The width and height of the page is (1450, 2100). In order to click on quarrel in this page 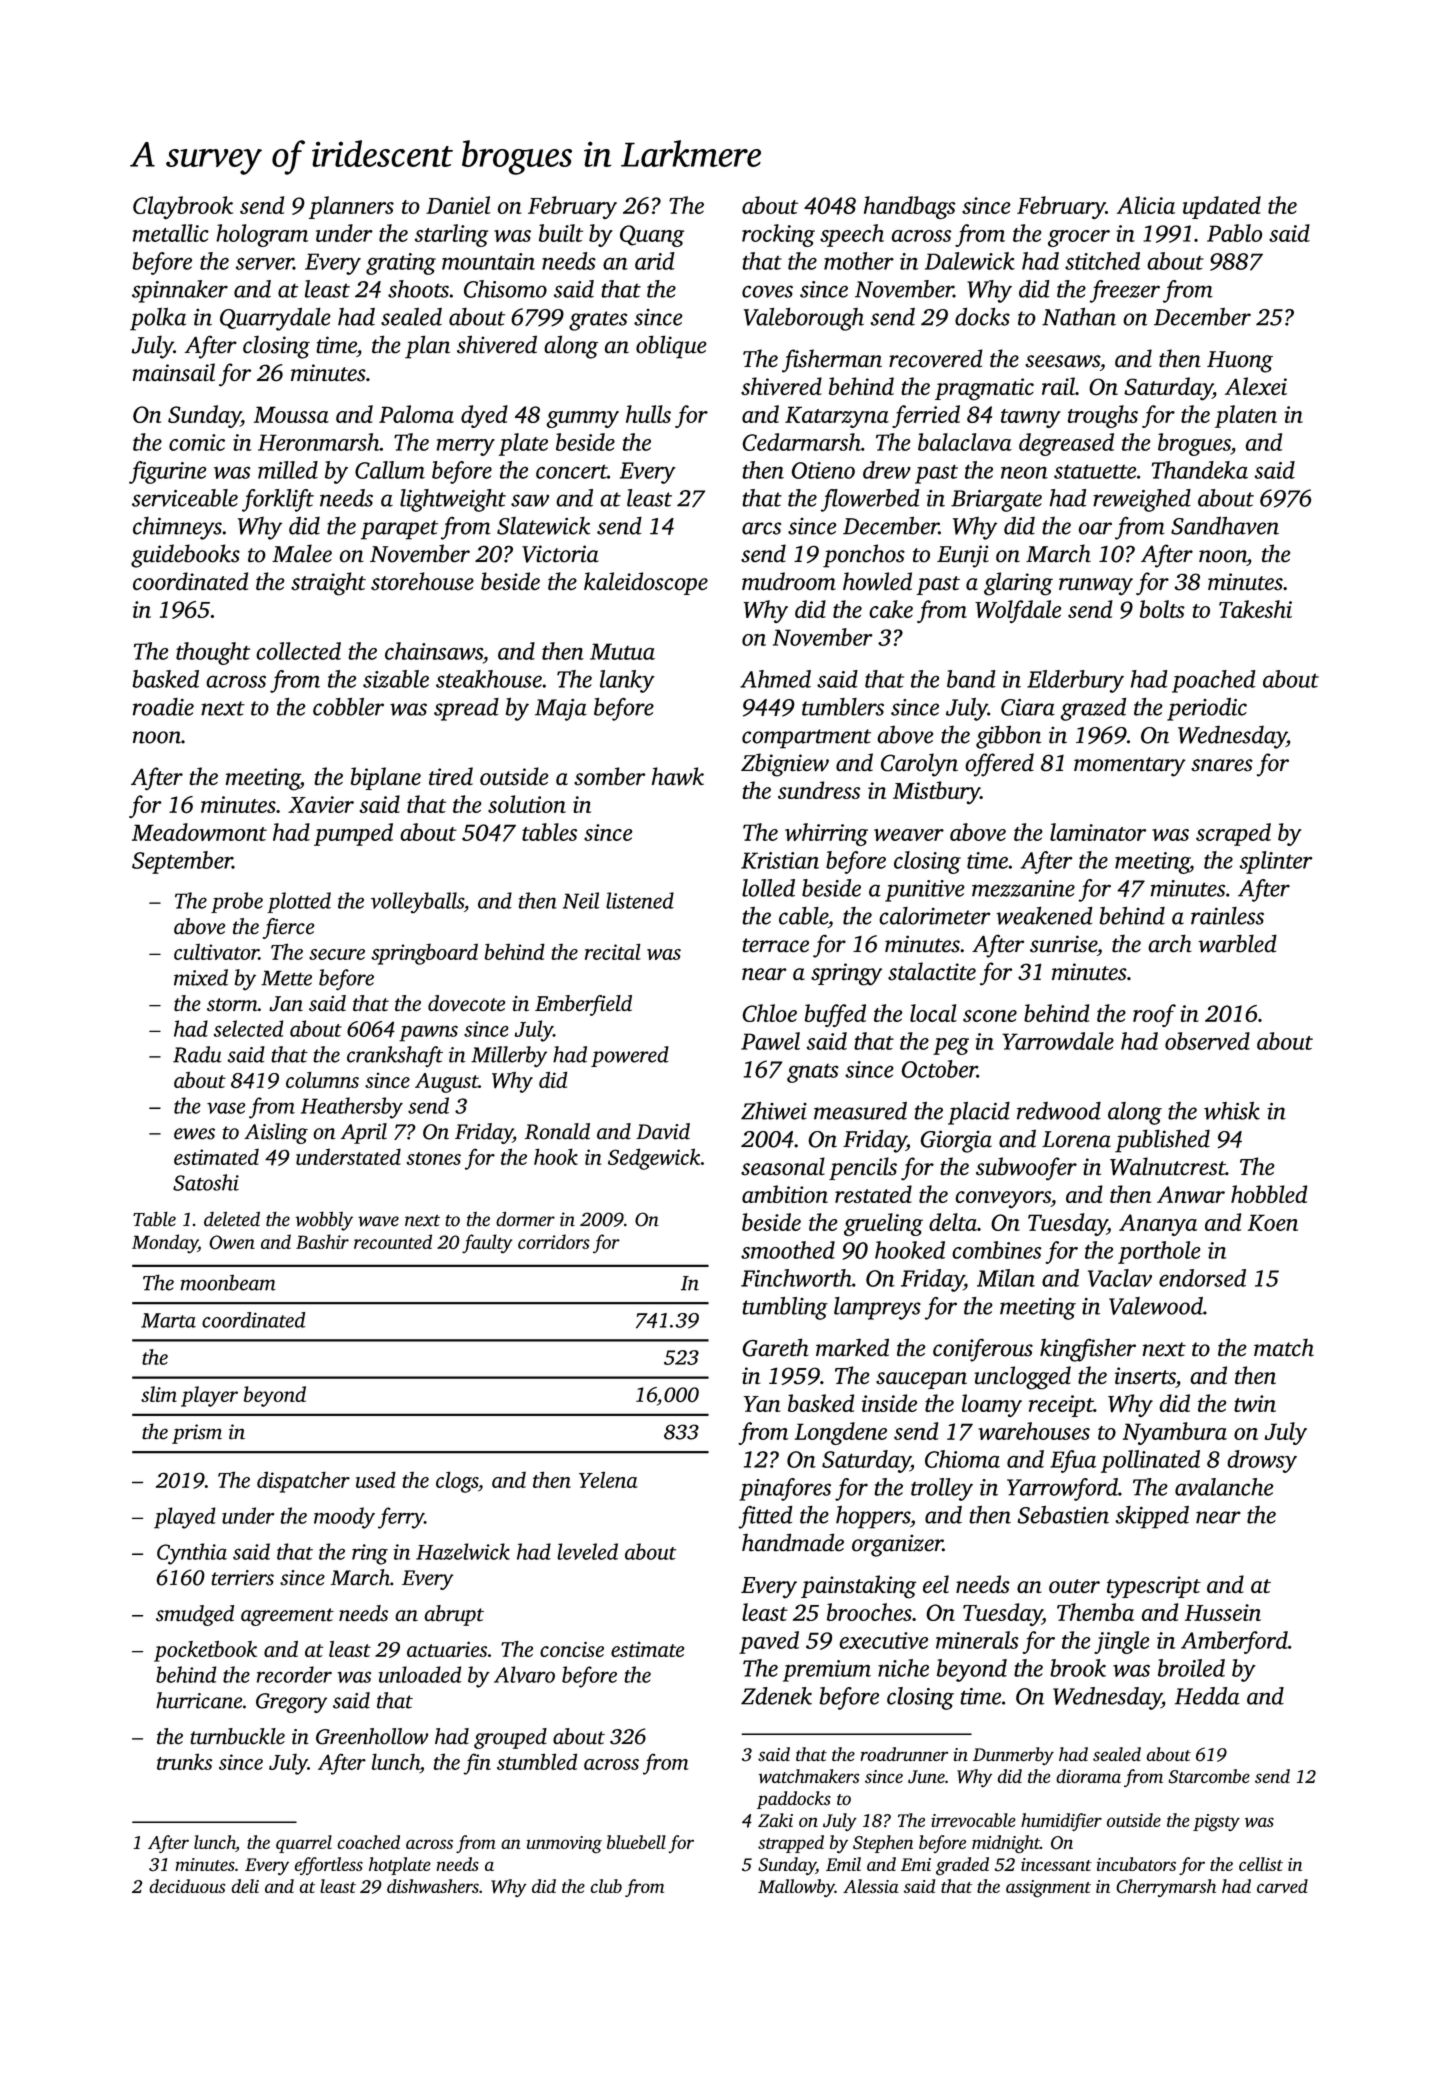, I will do `click(304, 1844)`.
